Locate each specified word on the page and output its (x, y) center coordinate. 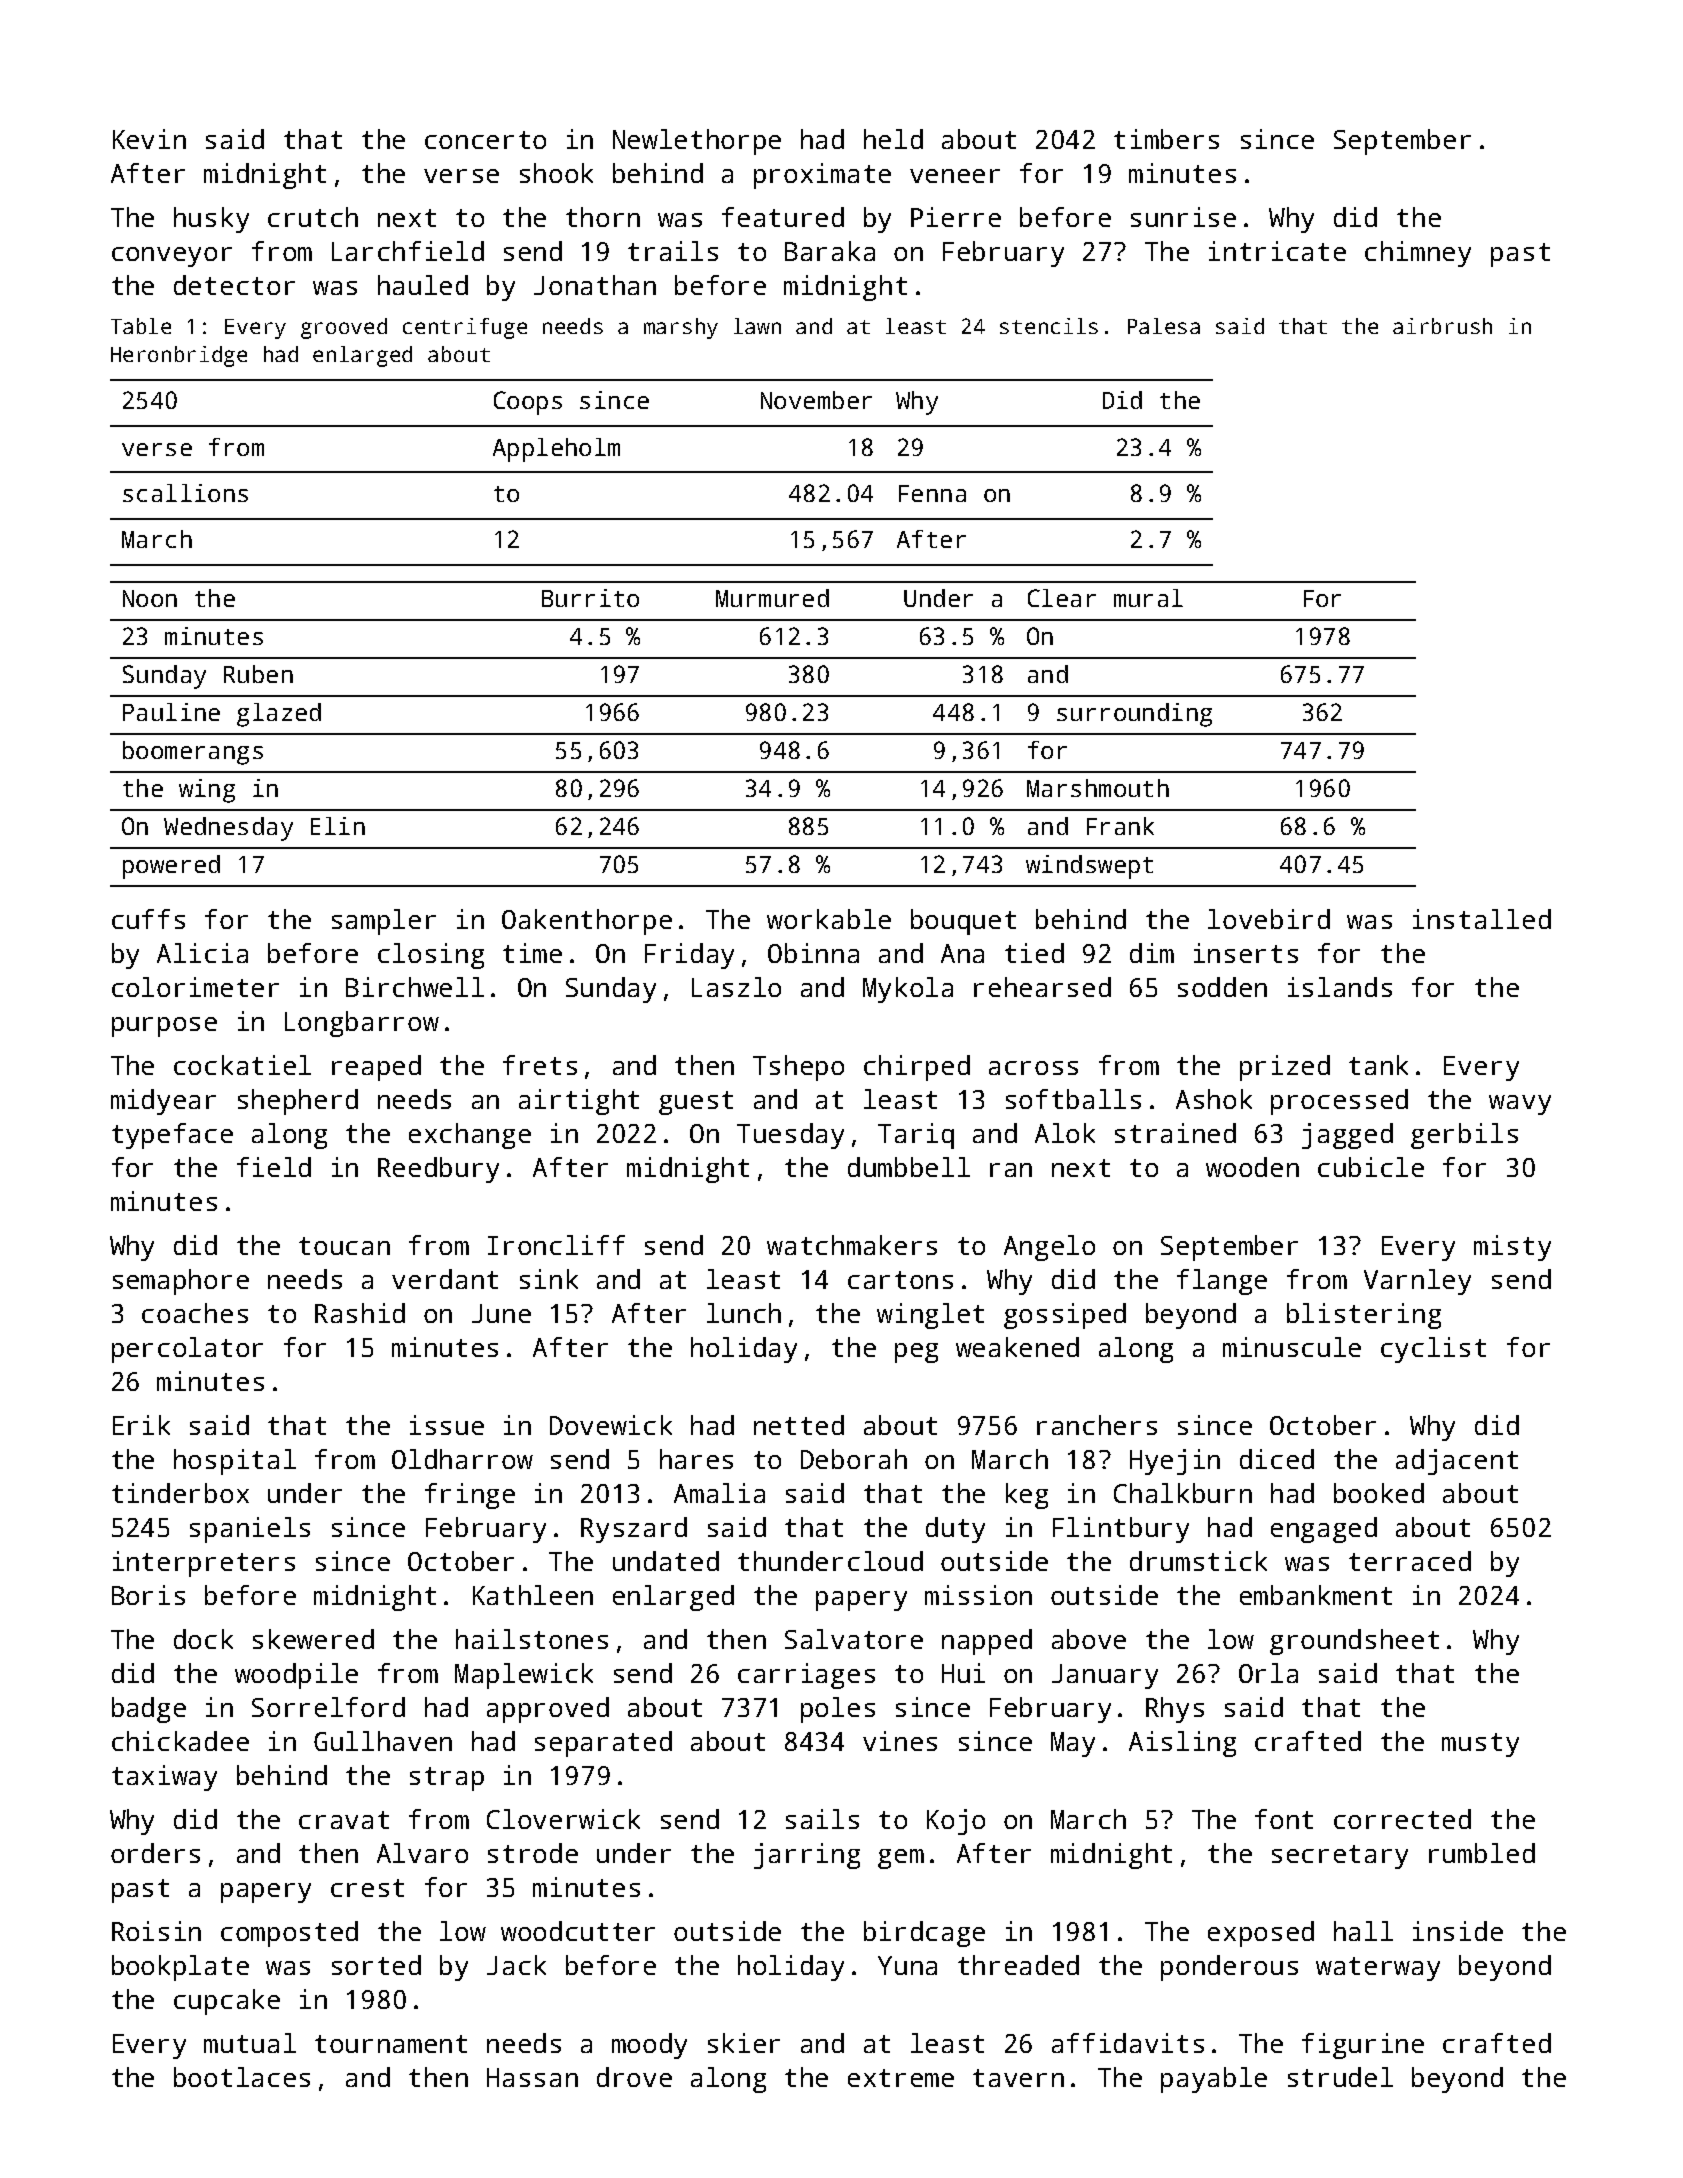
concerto (485, 140)
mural (1148, 598)
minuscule (1292, 1347)
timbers (1166, 139)
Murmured (772, 598)
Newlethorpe (697, 142)
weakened (1017, 1347)
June (501, 1313)
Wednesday (228, 829)
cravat (344, 1820)
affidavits (1128, 2043)
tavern (1018, 2078)
